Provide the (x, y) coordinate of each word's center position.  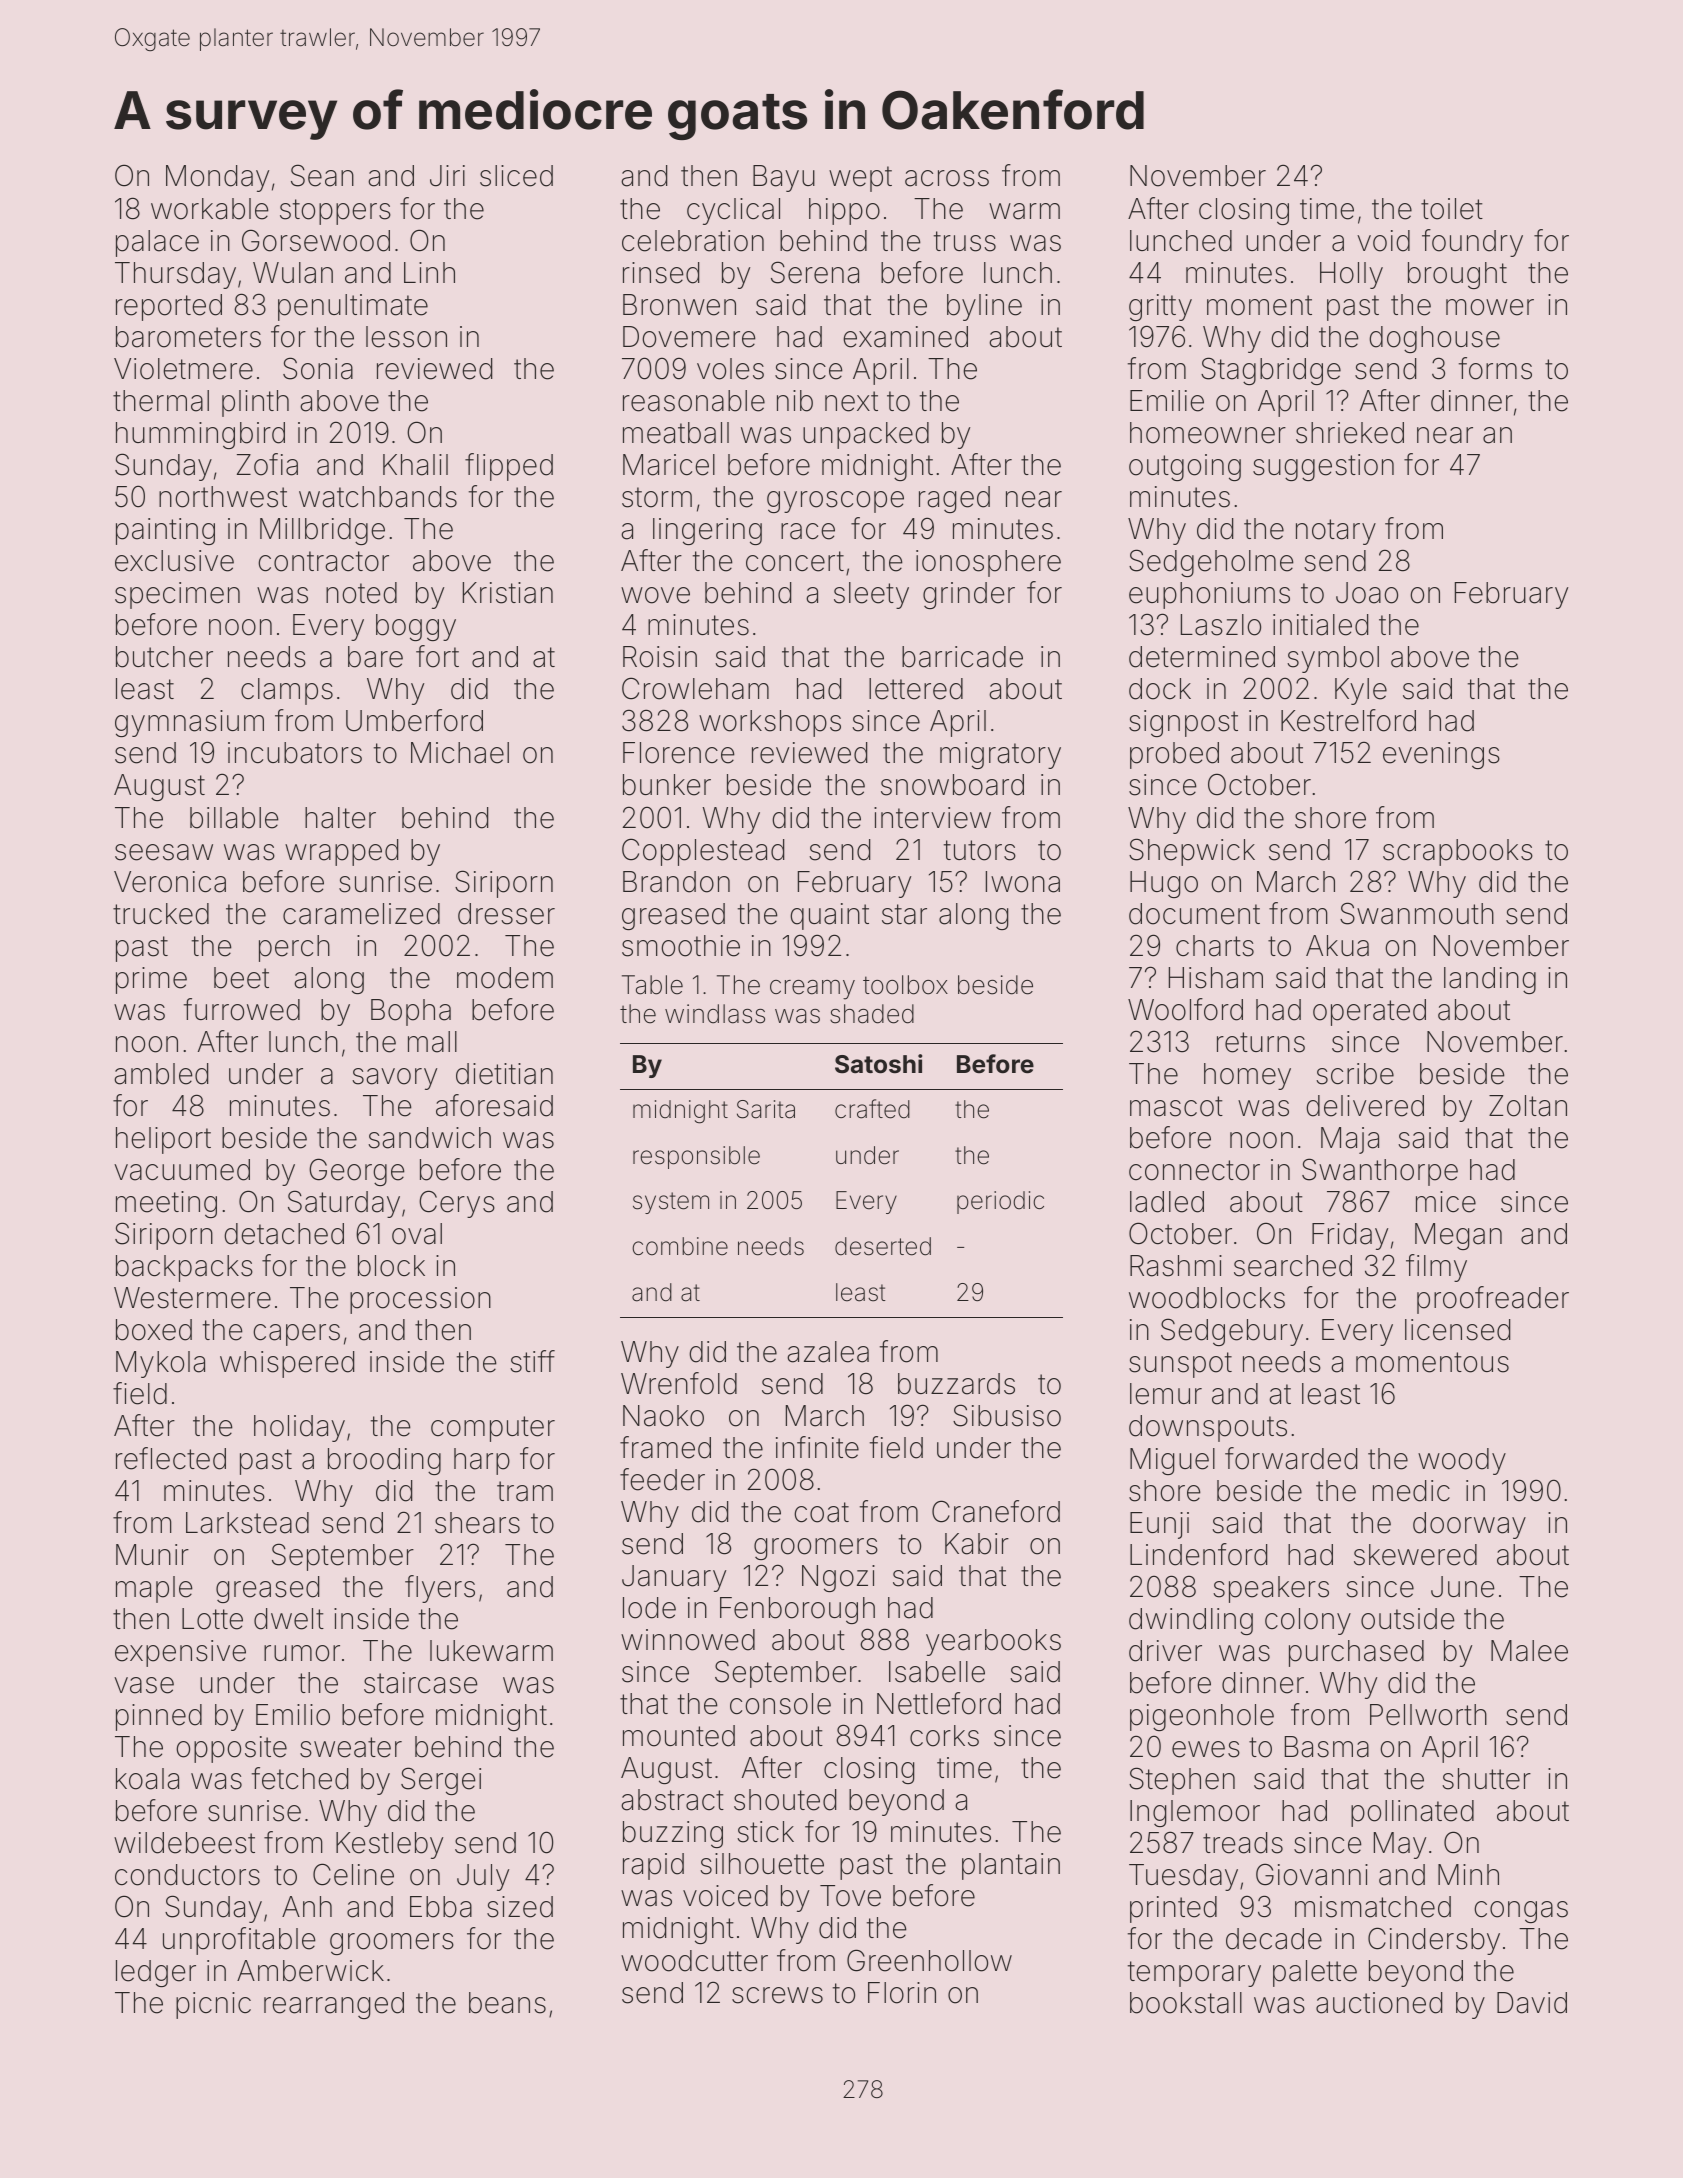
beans (507, 2003)
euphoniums (1209, 595)
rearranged (334, 2005)
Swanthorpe (1380, 1172)
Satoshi (878, 1064)
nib (795, 401)
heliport (163, 1140)
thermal (161, 401)
